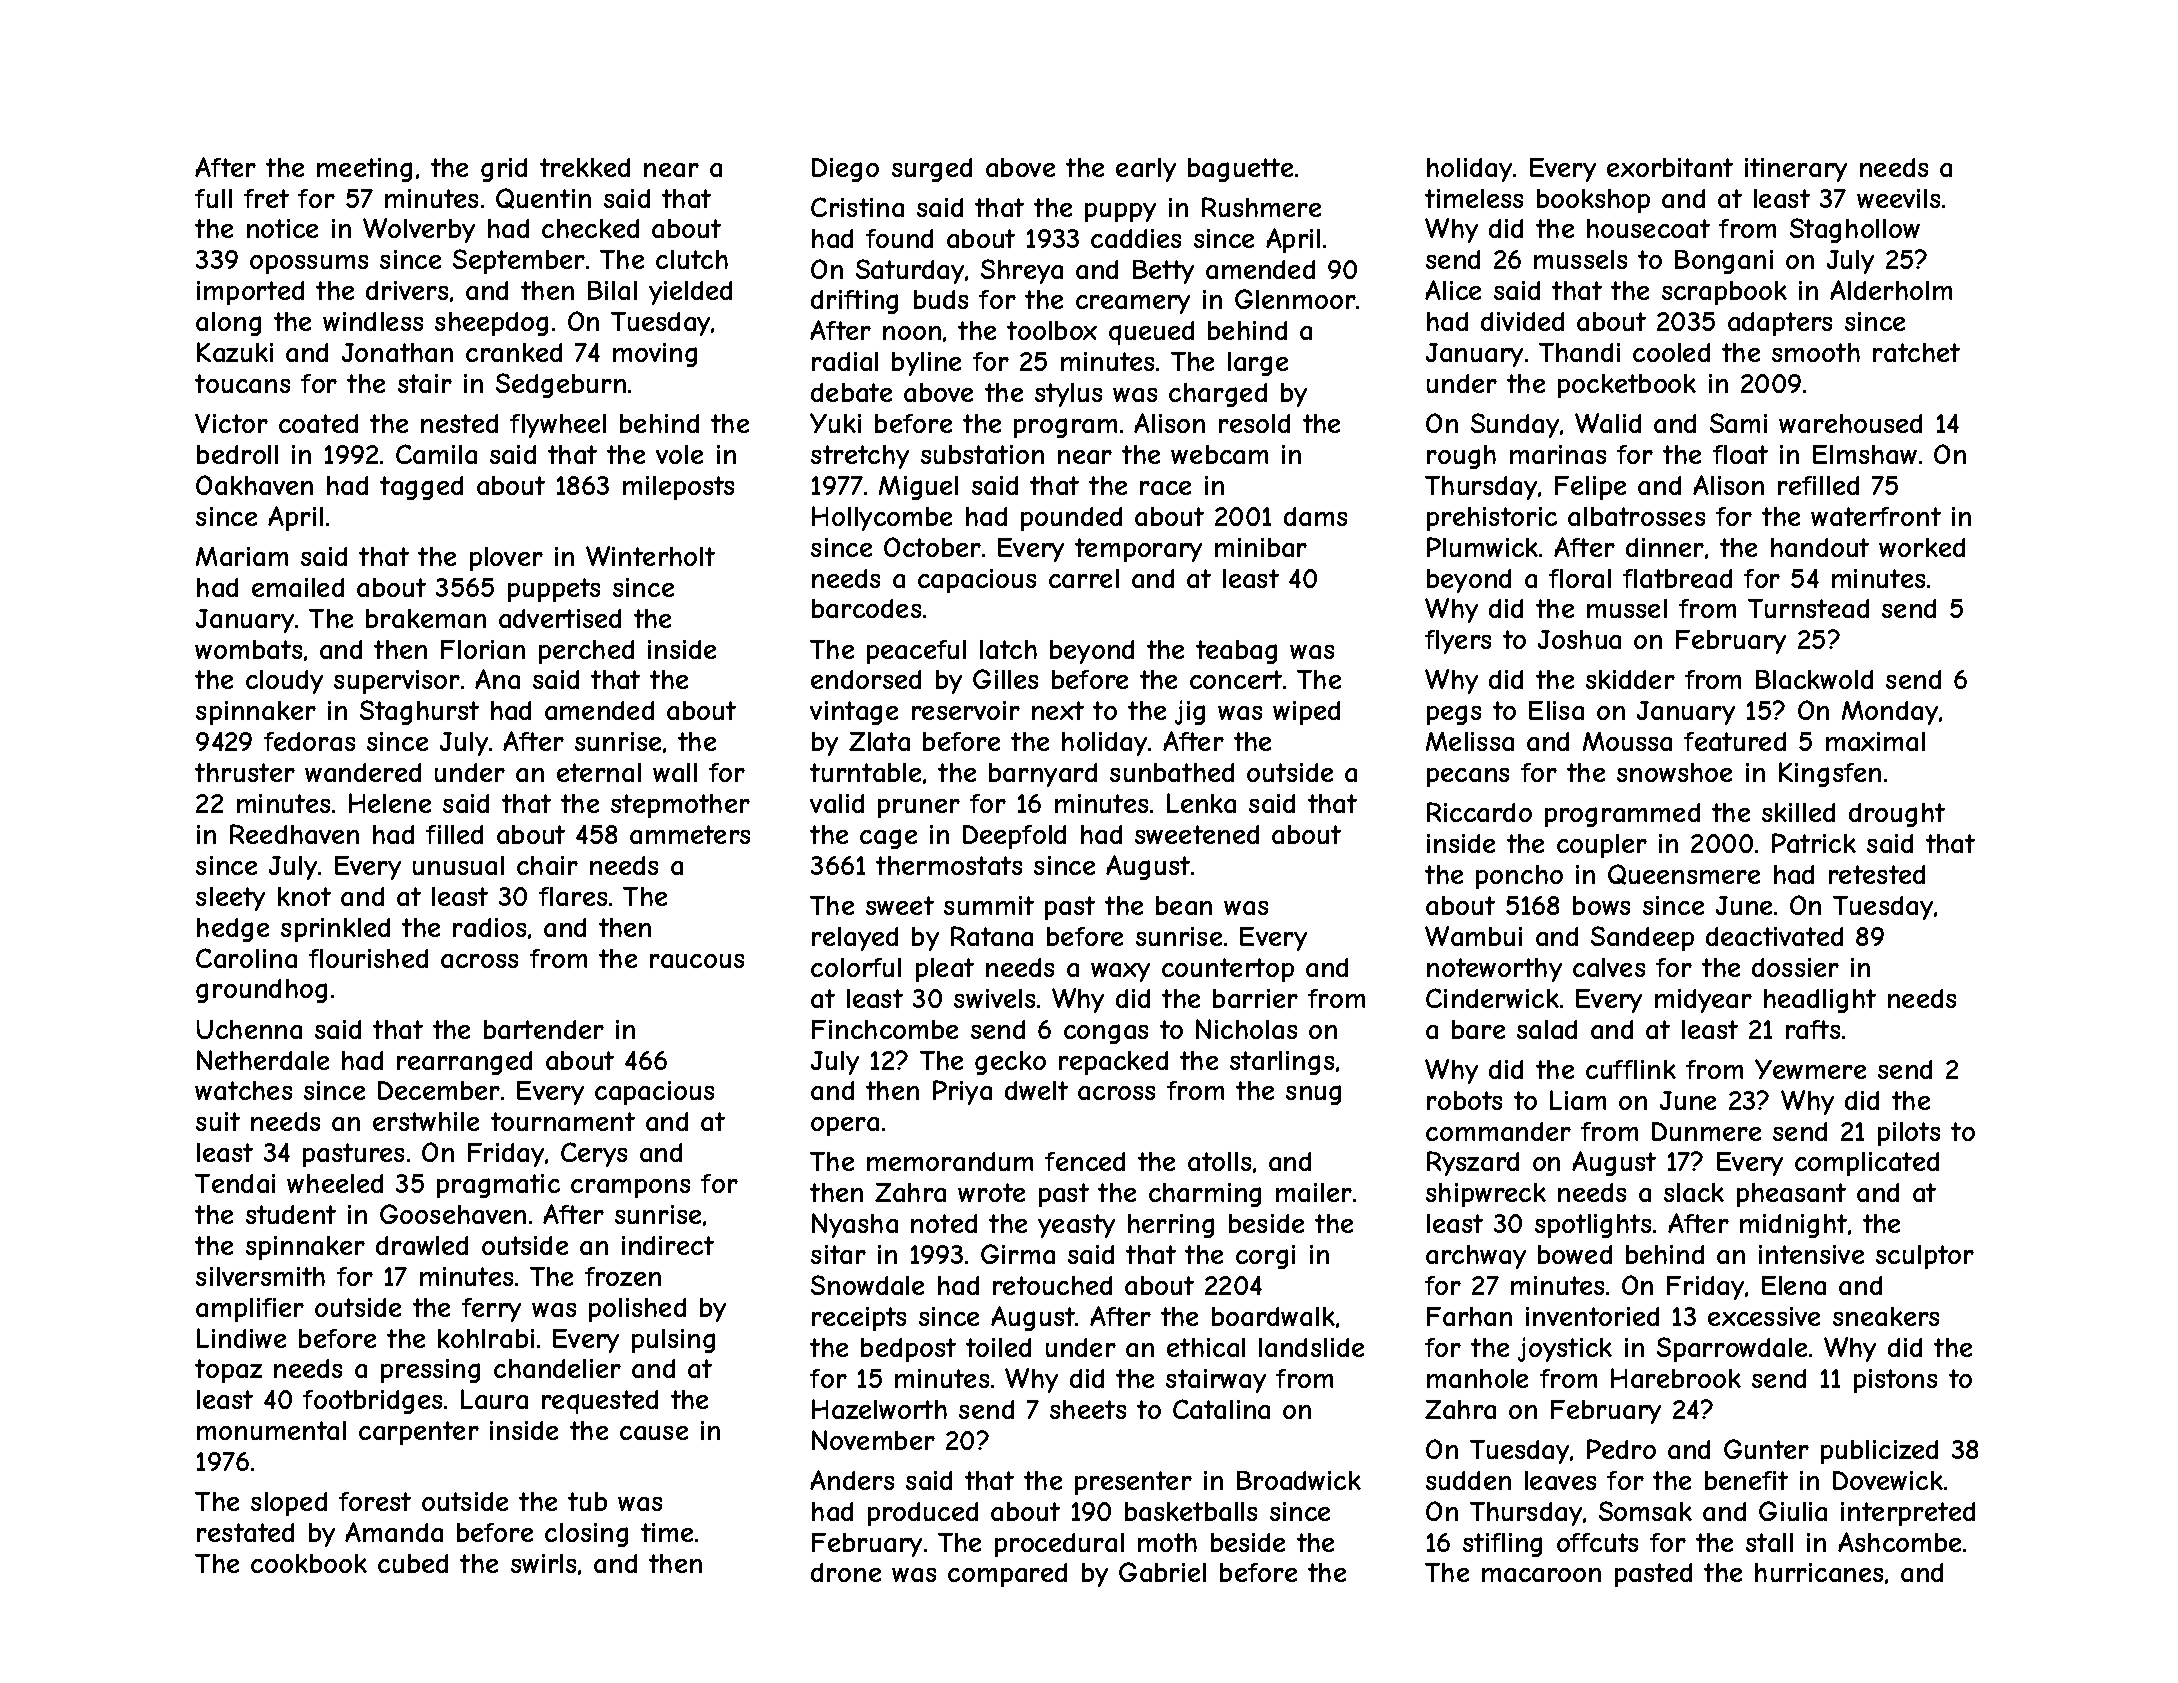 Image resolution: width=2178 pixels, height=1683 pixels. What do you see at coordinates (1796, 170) in the screenshot?
I see `itinerary` at bounding box center [1796, 170].
